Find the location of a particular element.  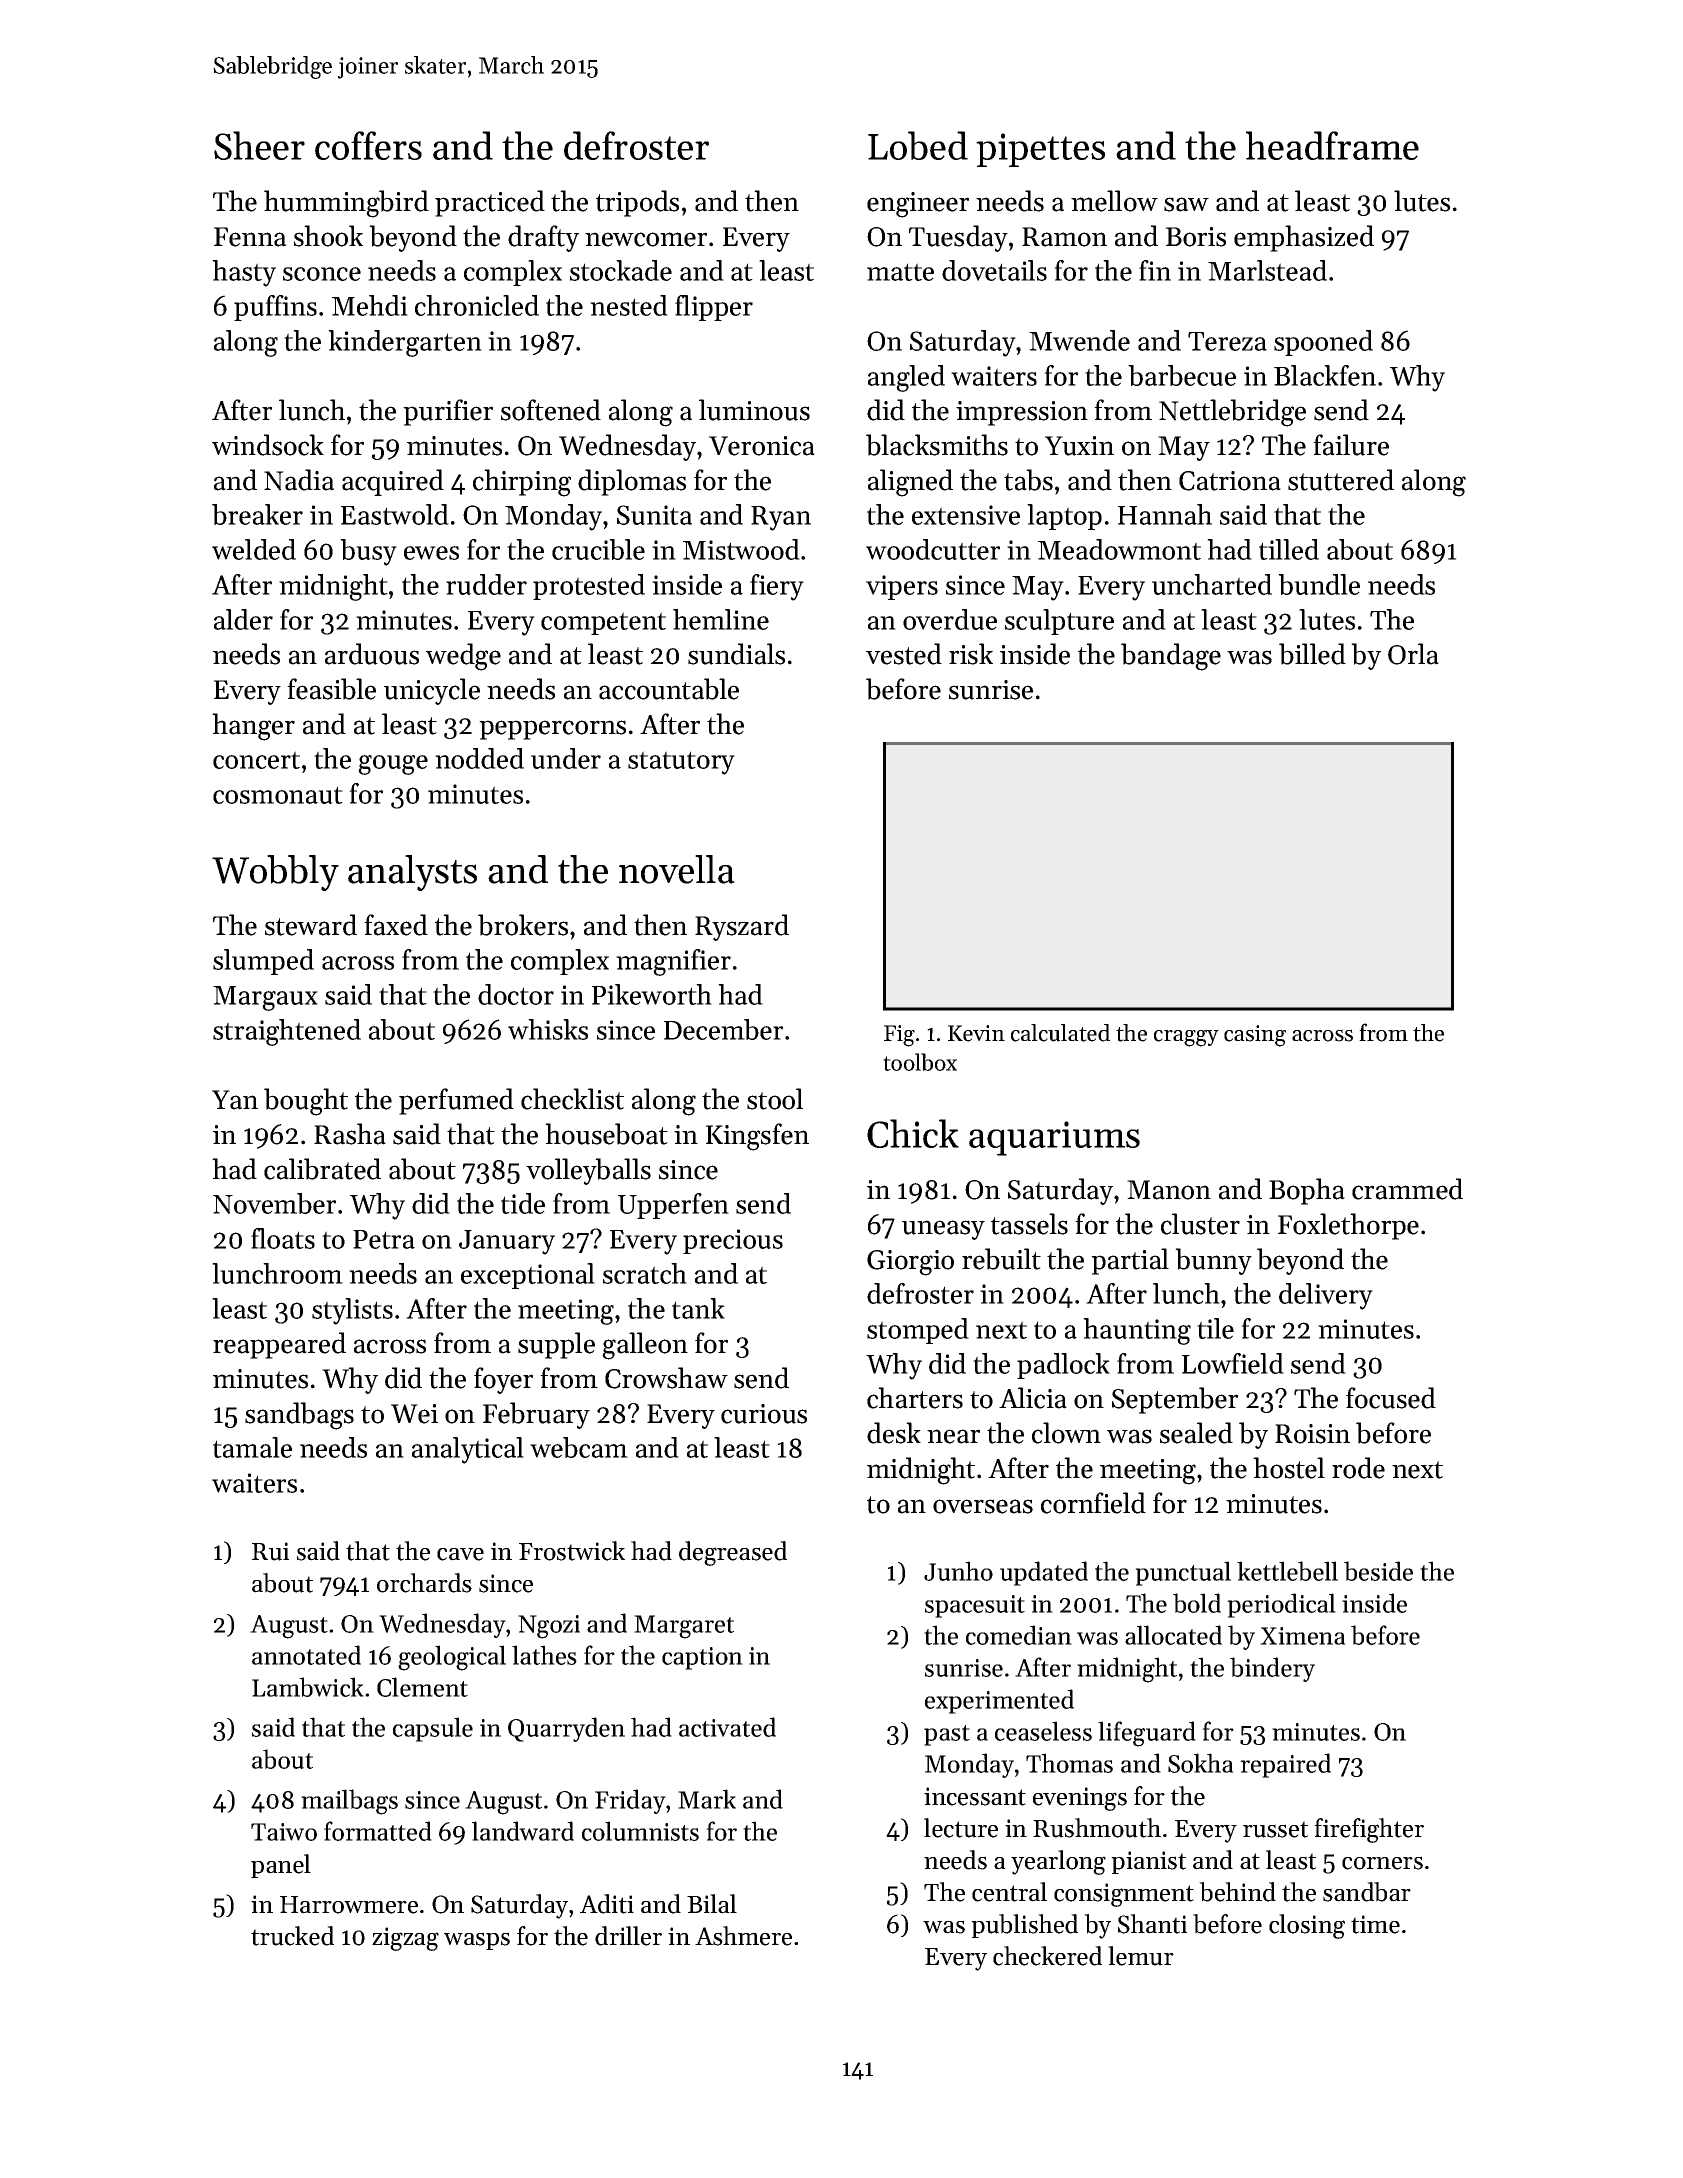

trucked is located at coordinates (292, 1936).
